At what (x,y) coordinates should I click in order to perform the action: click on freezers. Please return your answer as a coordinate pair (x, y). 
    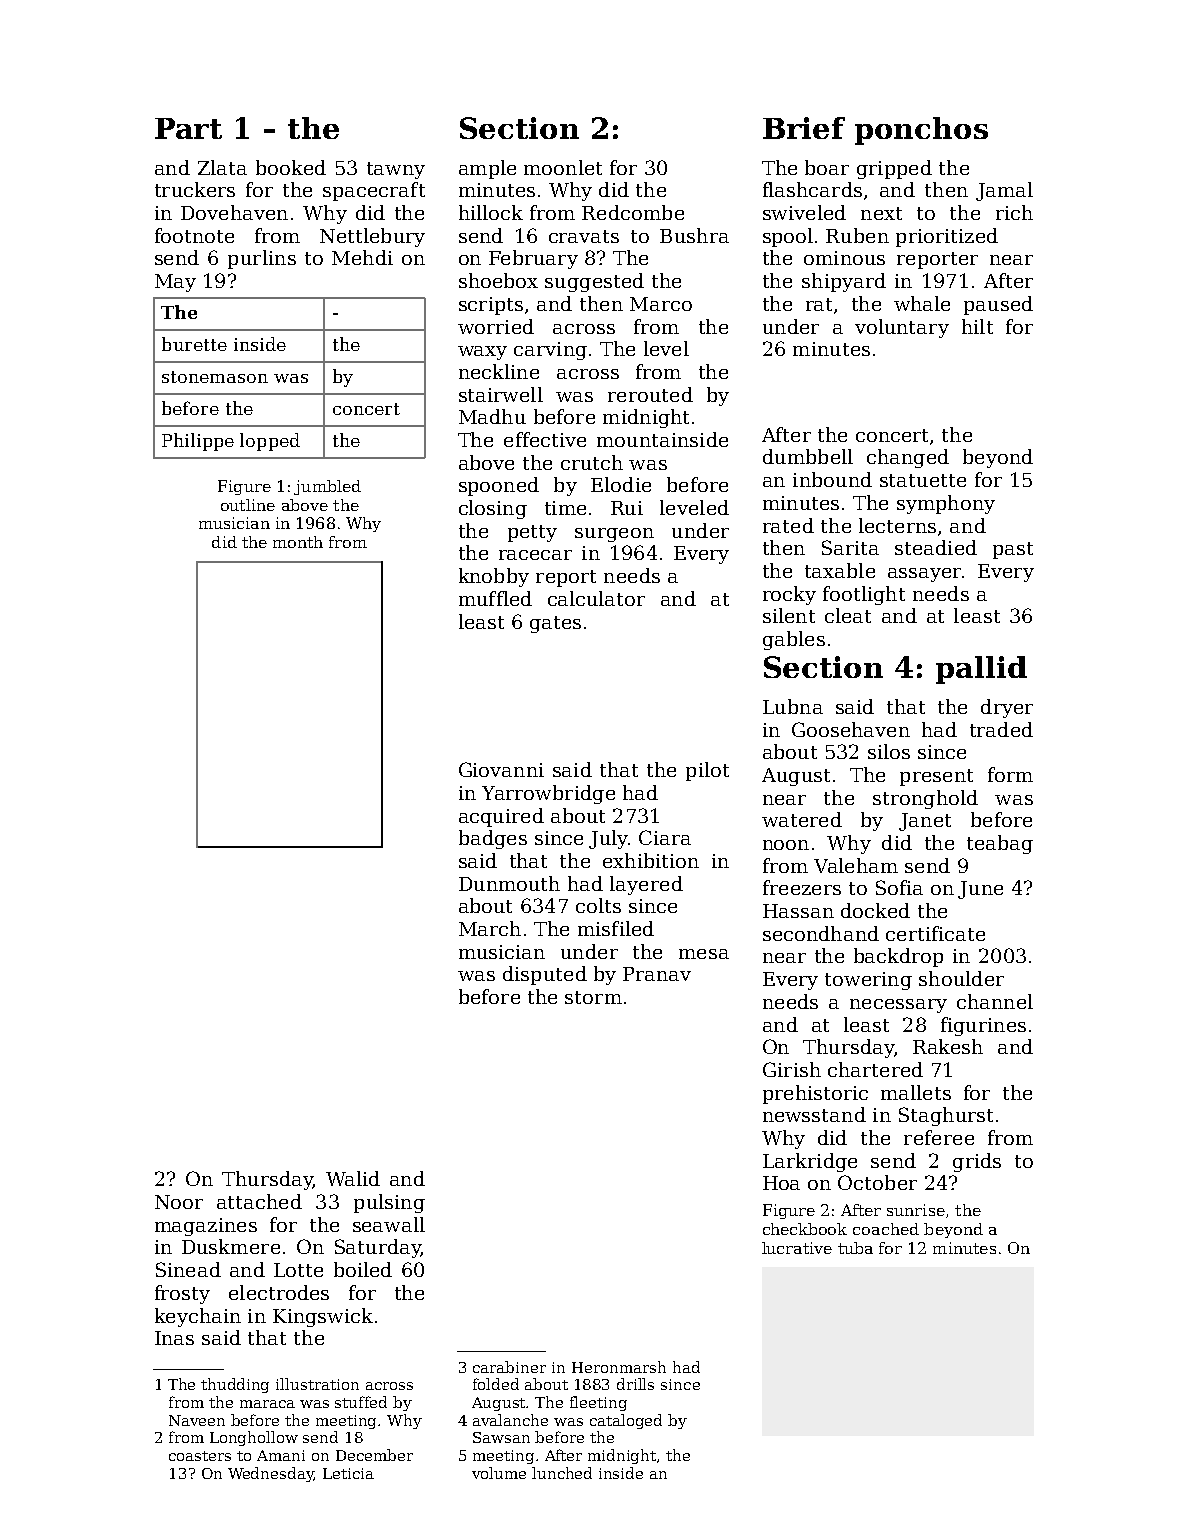
    Looking at the image, I should click on (802, 887).
